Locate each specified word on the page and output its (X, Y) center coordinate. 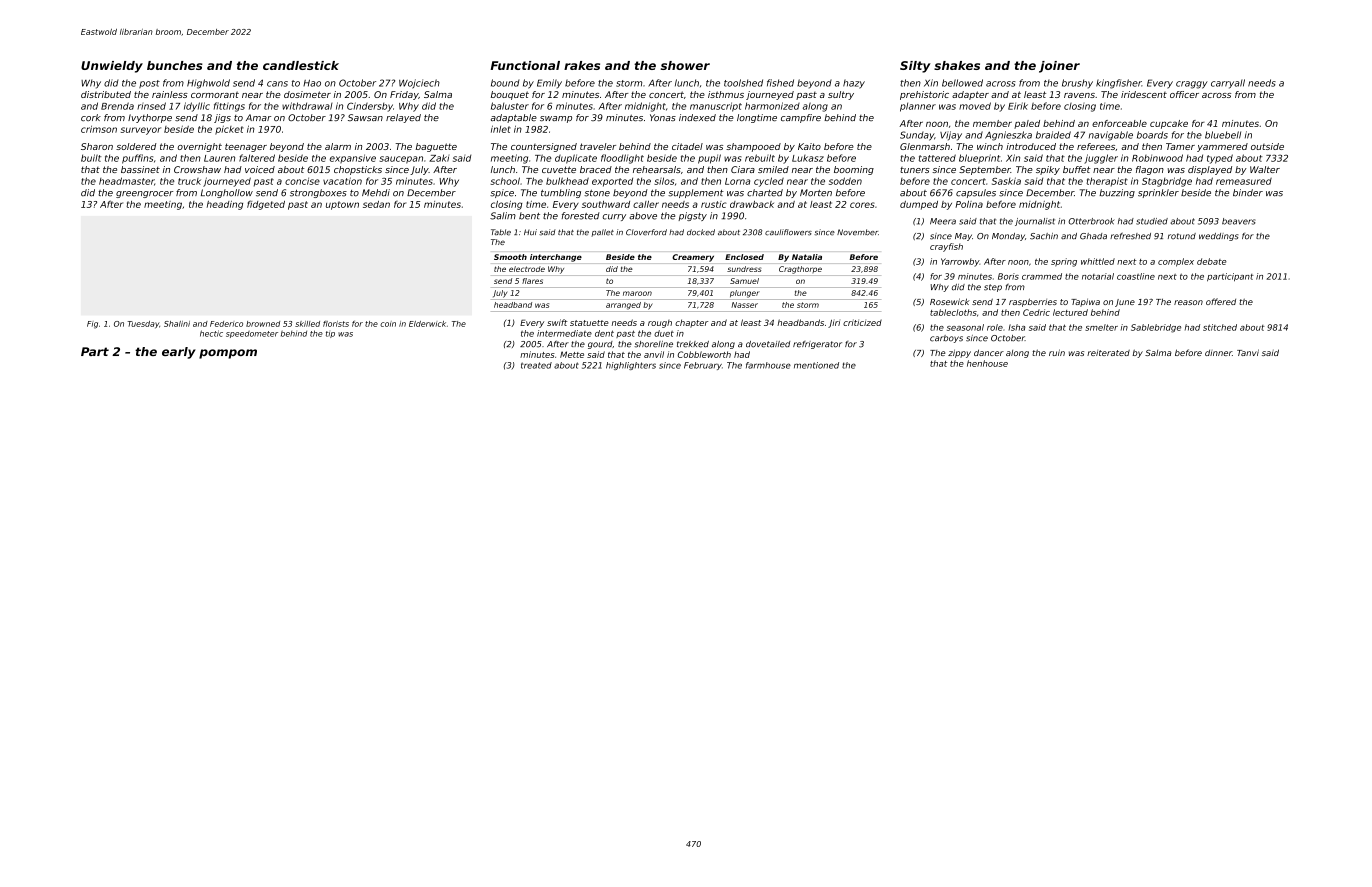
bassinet (140, 169)
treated (536, 365)
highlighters (631, 366)
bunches (175, 65)
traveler (598, 146)
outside (1267, 146)
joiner (1059, 67)
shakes (957, 65)
